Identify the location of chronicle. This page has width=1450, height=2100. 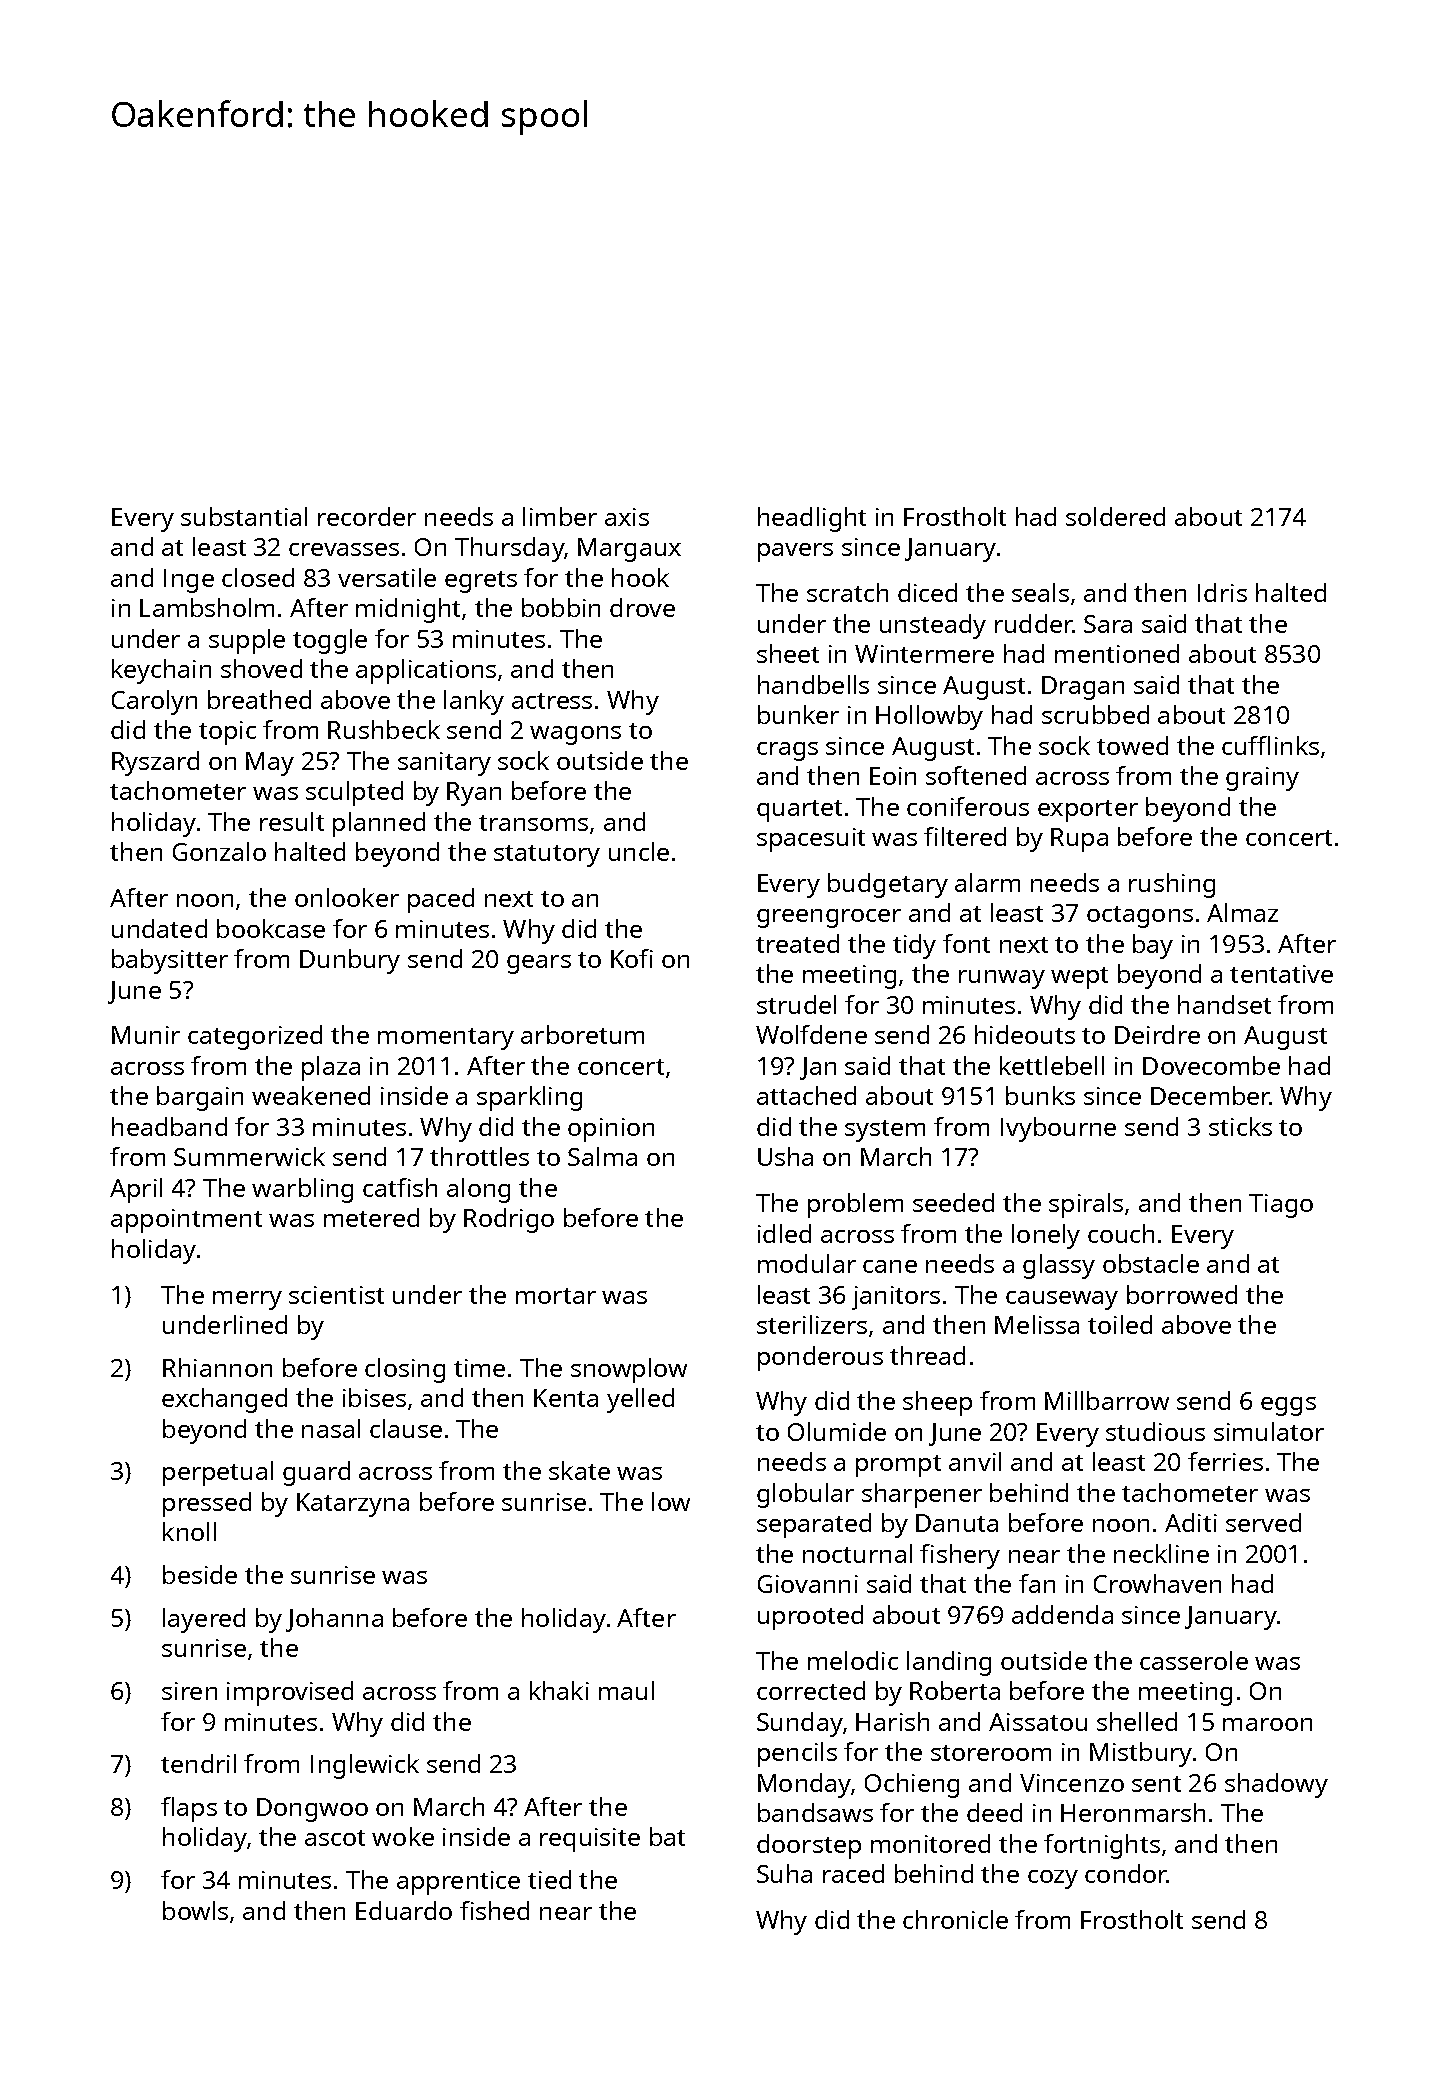
(955, 1919).
